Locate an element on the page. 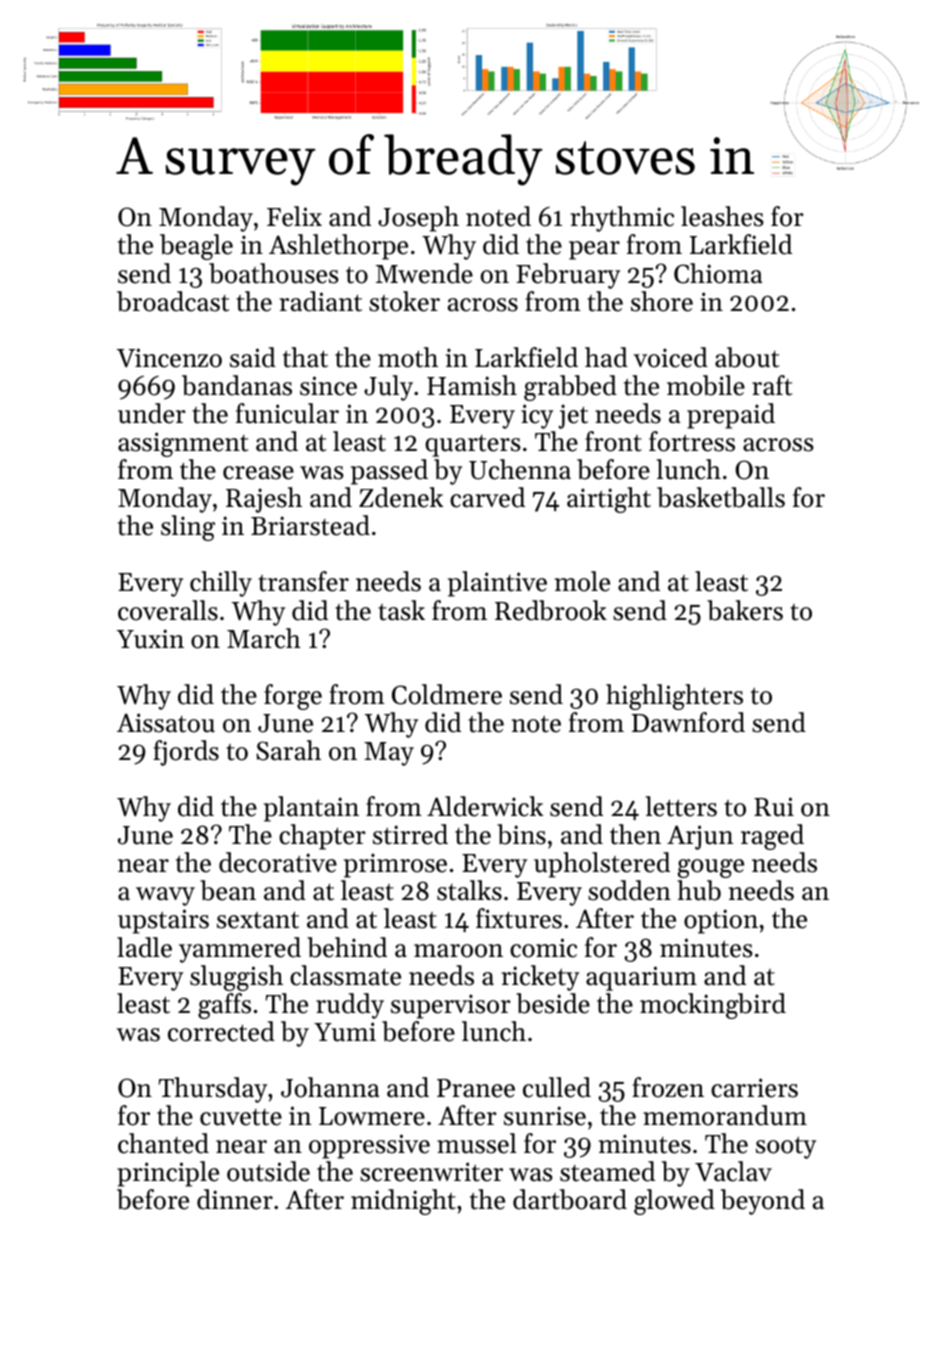  fixtures is located at coordinates (519, 918).
